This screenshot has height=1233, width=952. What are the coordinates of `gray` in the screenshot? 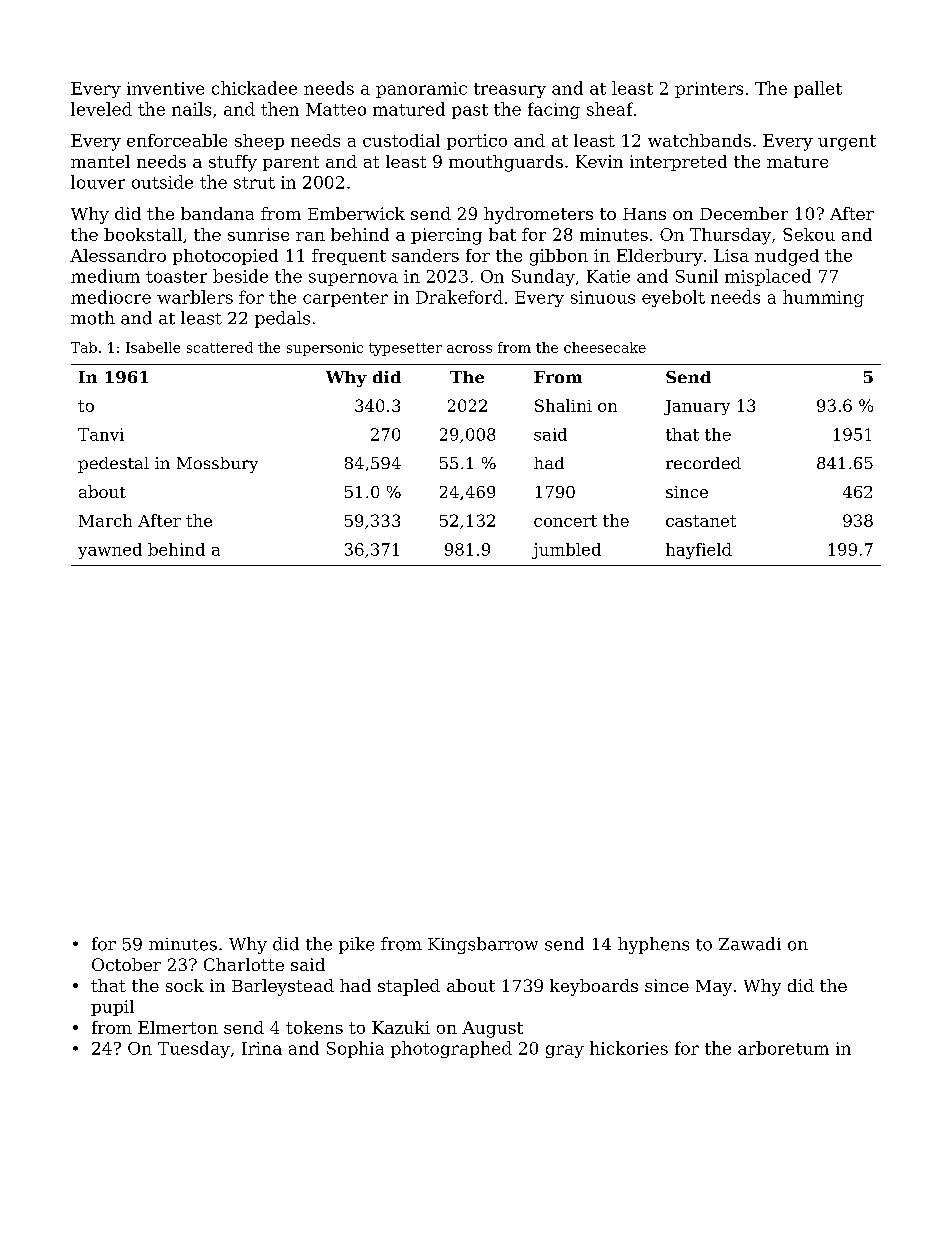 It's located at (565, 1051).
